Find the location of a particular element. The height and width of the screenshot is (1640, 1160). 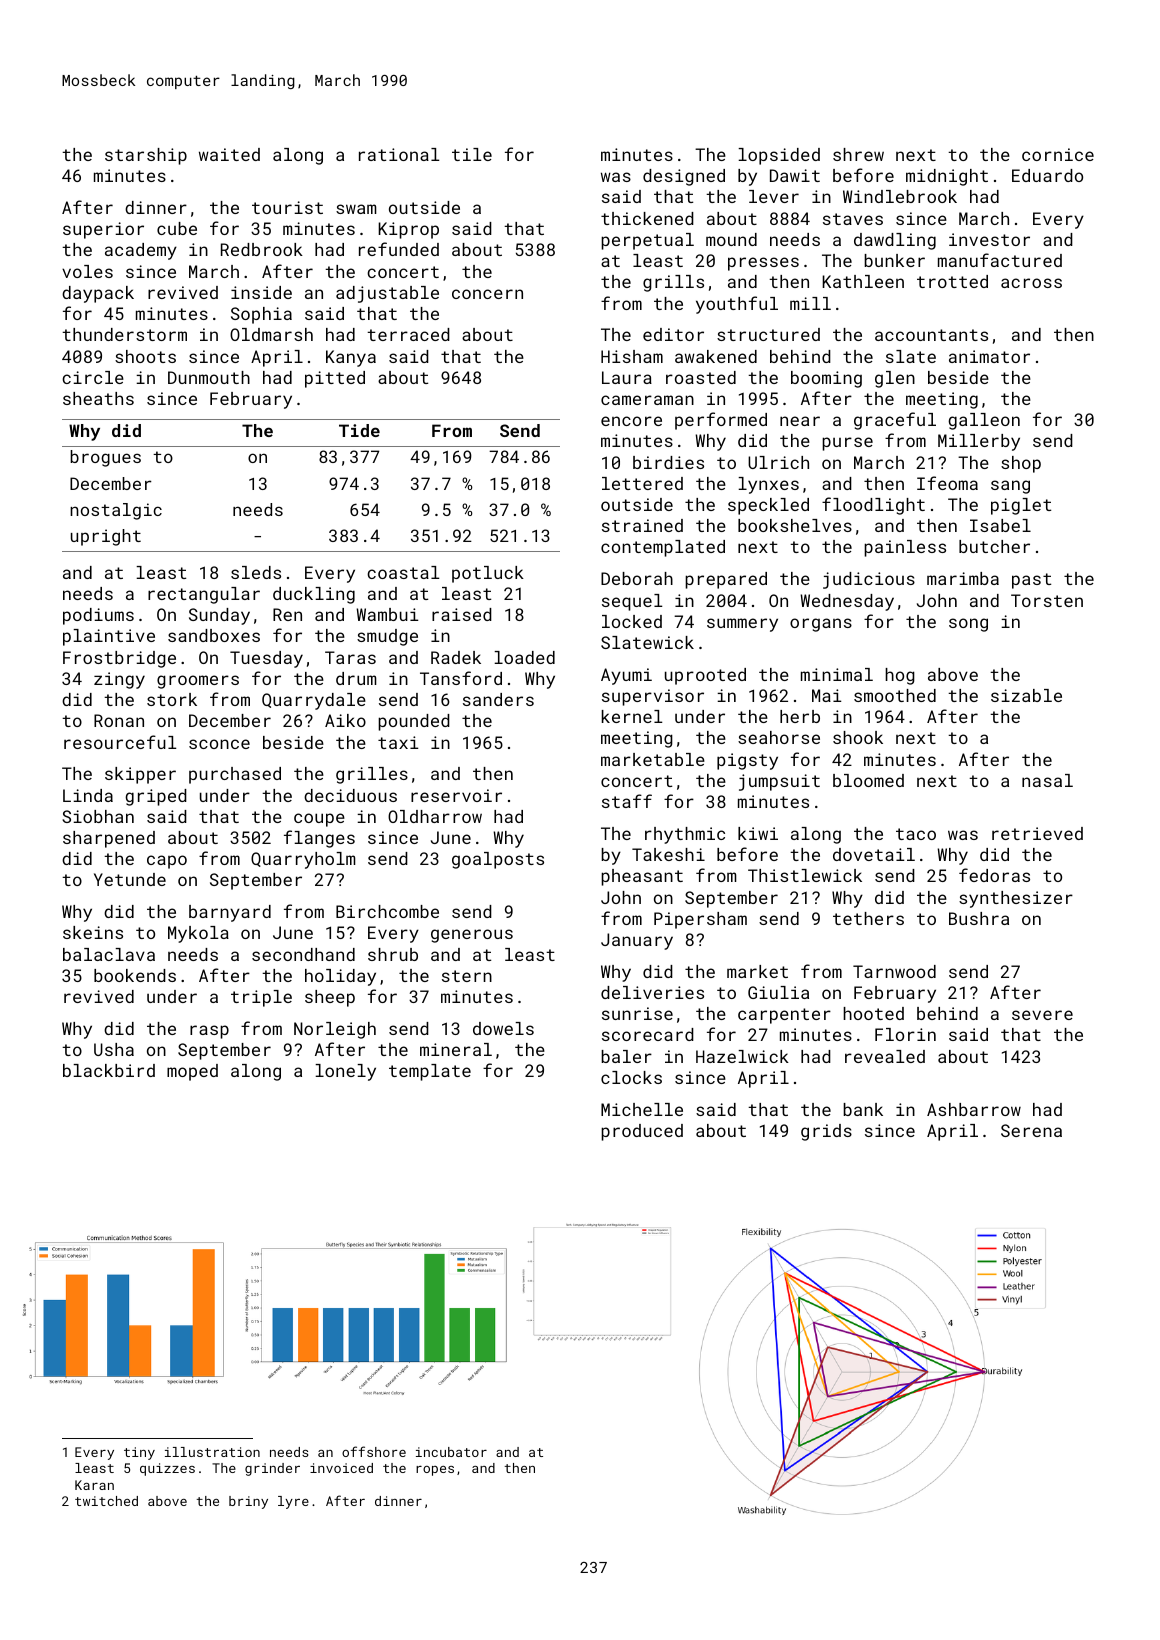

uprooted is located at coordinates (705, 676).
